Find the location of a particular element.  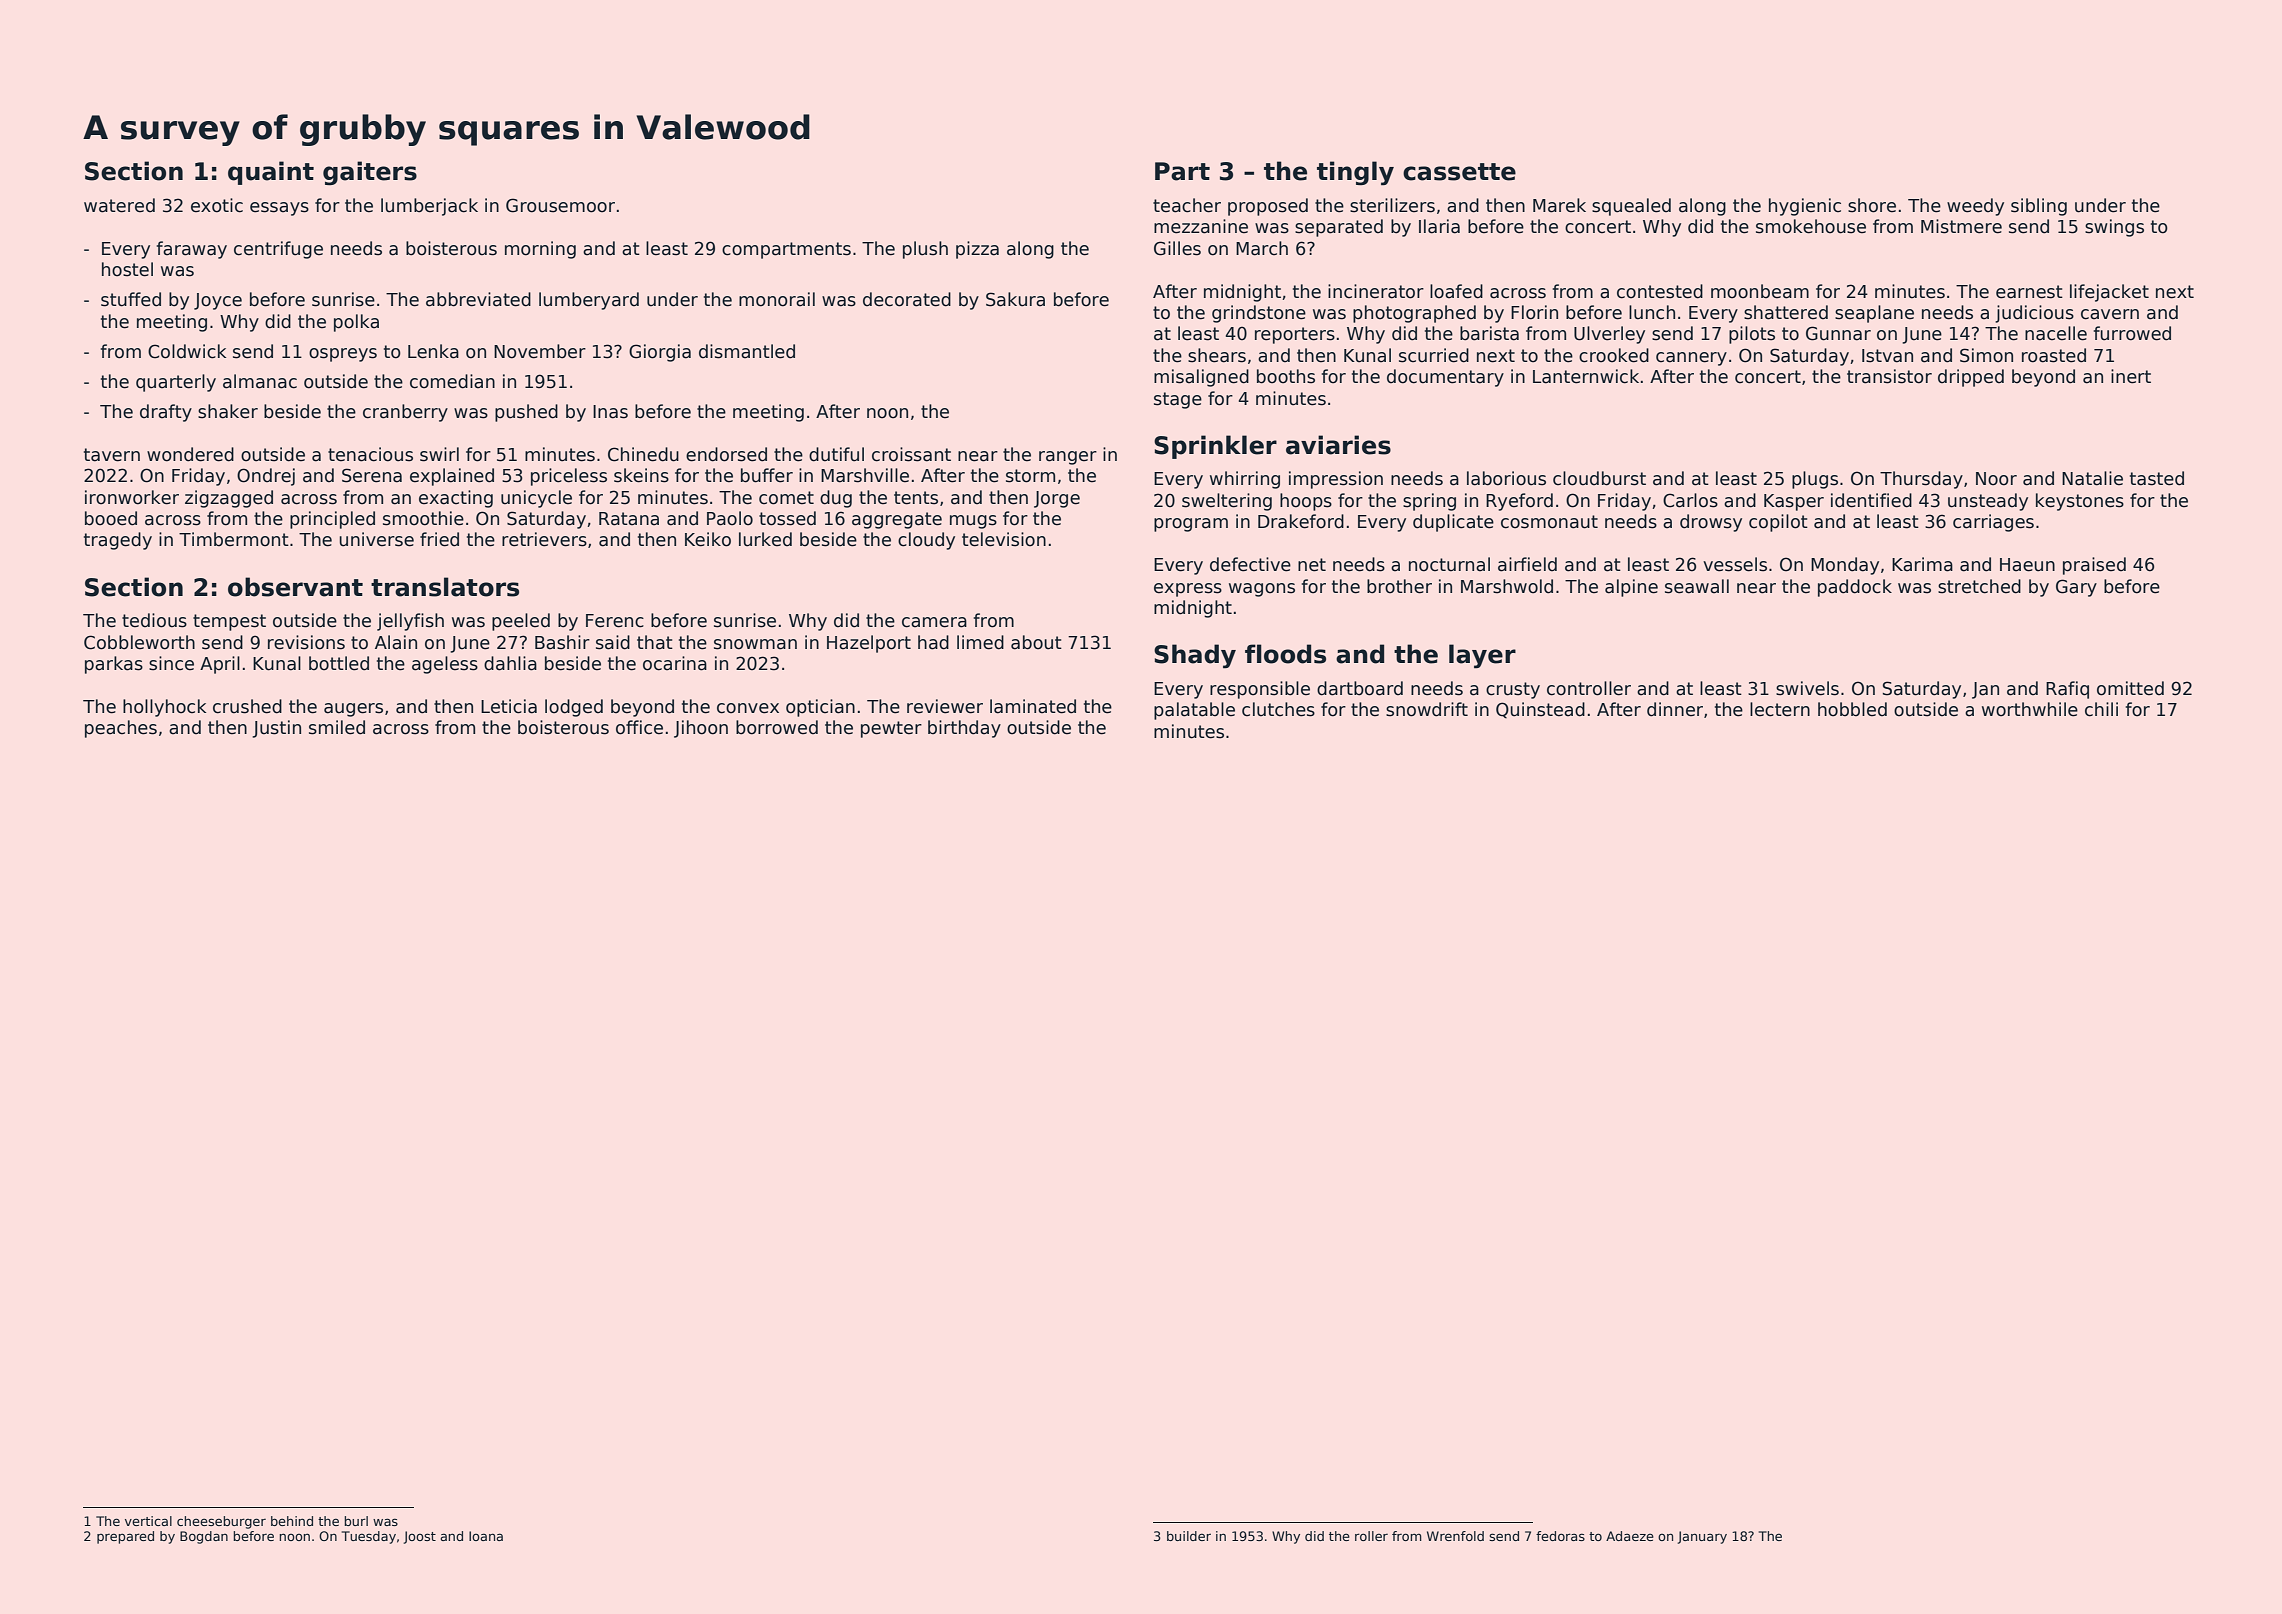

cassette is located at coordinates (1459, 172).
